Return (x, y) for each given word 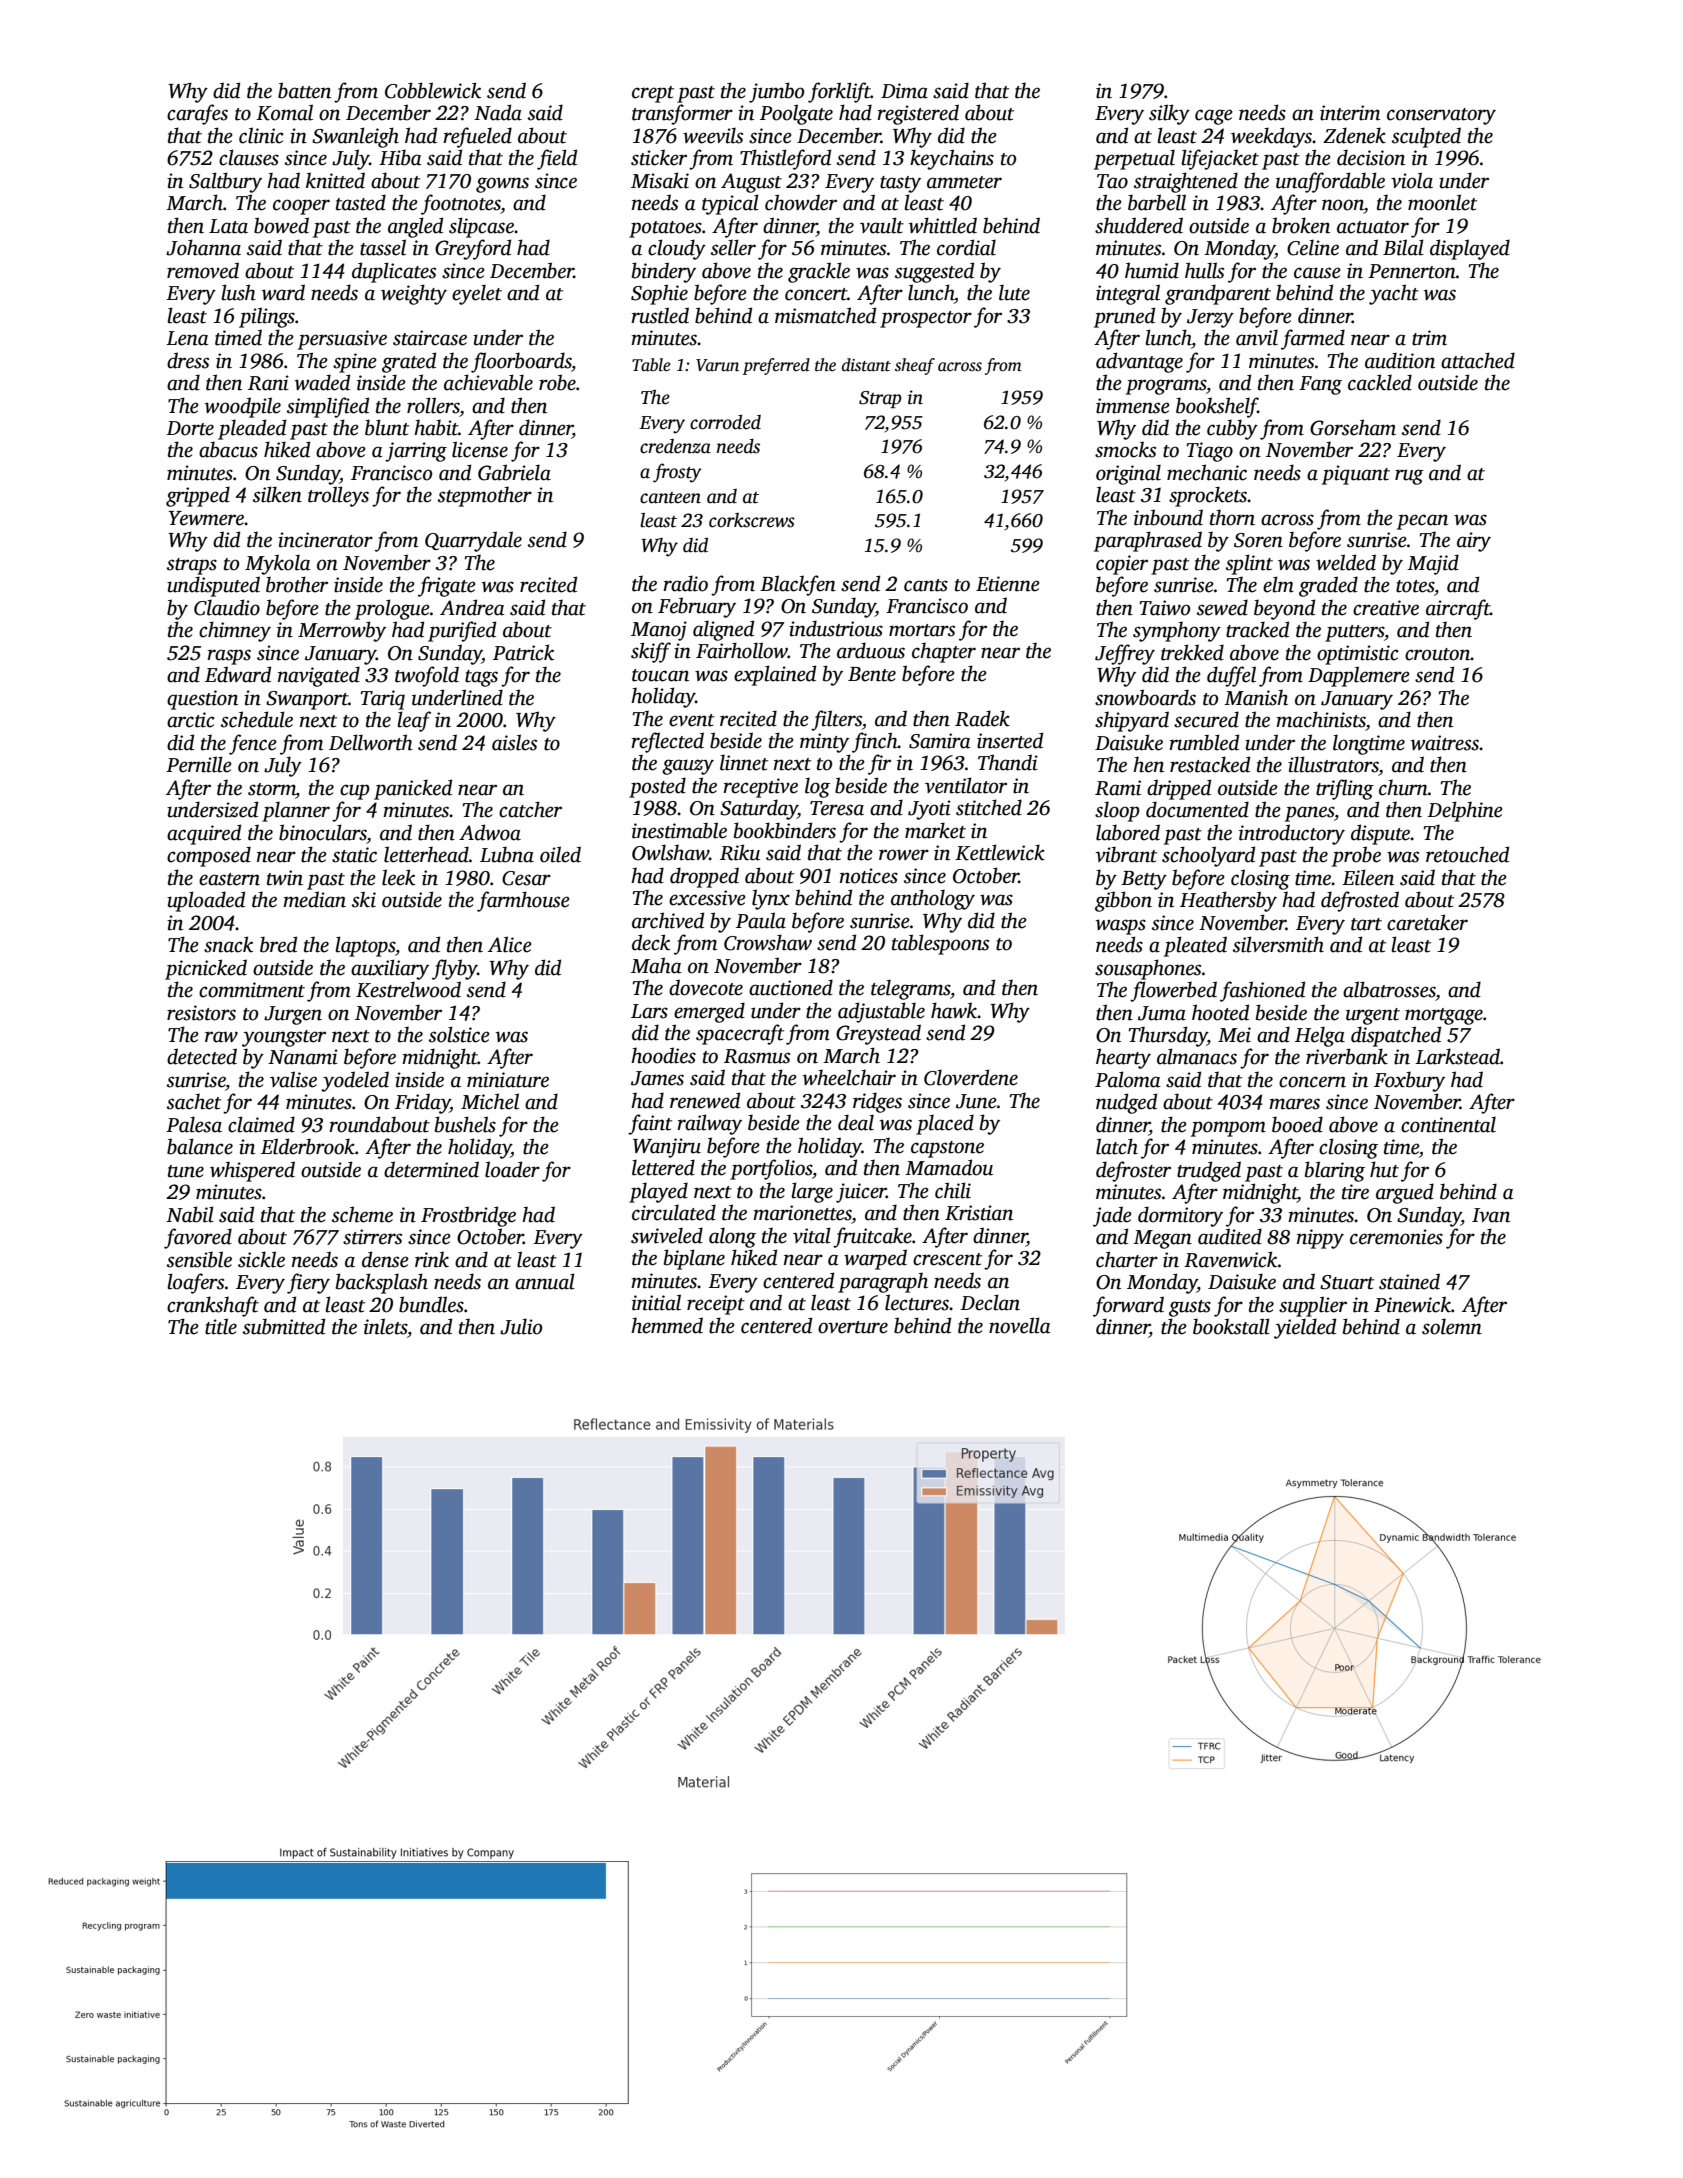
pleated (1195, 946)
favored (198, 1238)
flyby (454, 969)
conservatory (1441, 116)
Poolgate (796, 114)
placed (945, 1124)
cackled (1380, 382)
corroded (725, 422)
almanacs (1197, 1056)
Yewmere (206, 518)
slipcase (482, 227)
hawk (954, 1010)
